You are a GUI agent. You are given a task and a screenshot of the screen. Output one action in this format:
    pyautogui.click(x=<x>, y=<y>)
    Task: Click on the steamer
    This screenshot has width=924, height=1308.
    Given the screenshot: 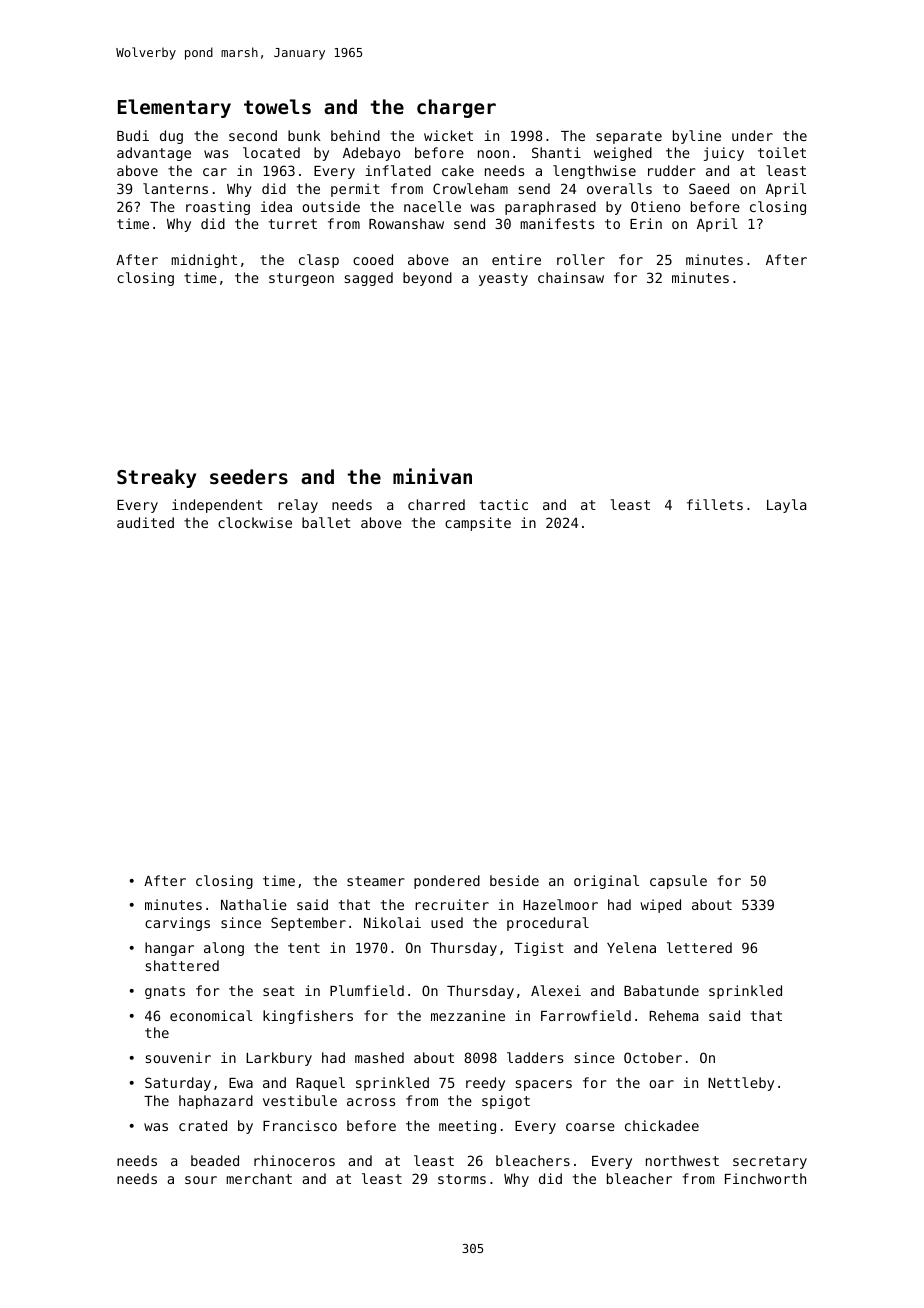 What is the action you would take?
    pyautogui.click(x=376, y=881)
